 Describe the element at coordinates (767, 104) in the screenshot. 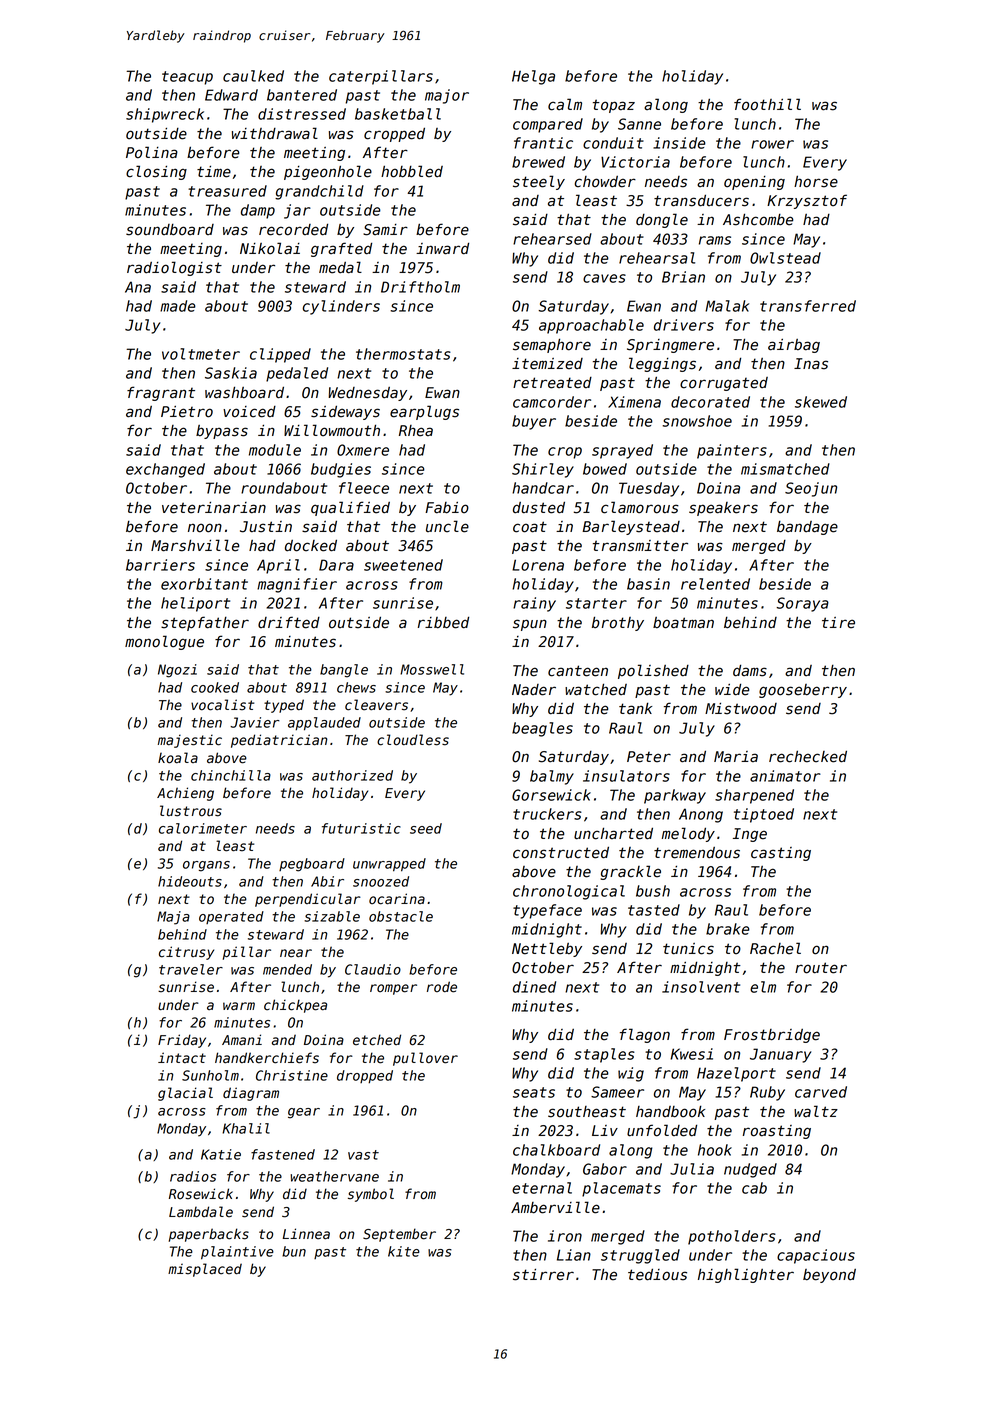

I see `foothill` at that location.
